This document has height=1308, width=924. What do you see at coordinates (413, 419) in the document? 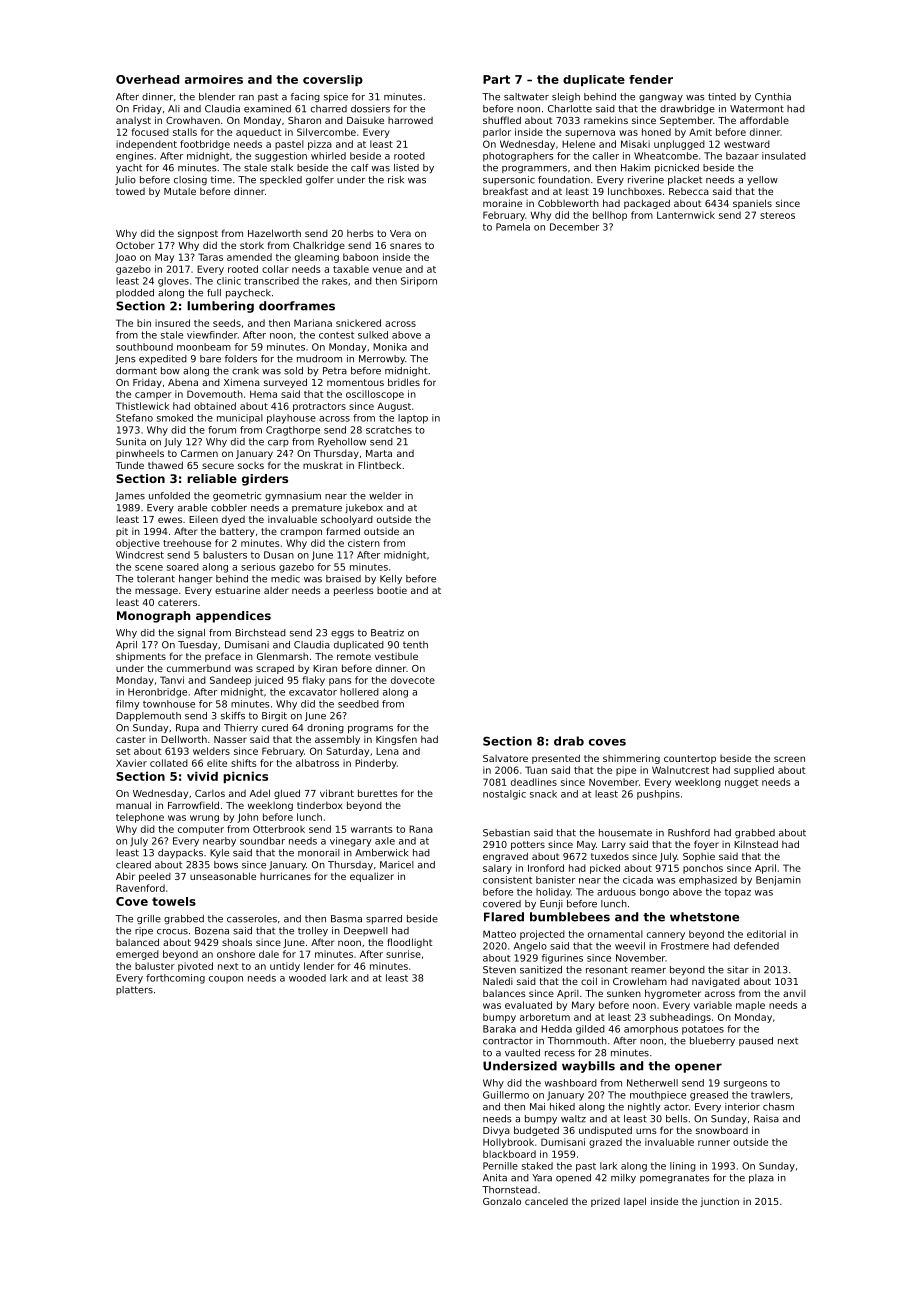
I see `laptop` at bounding box center [413, 419].
